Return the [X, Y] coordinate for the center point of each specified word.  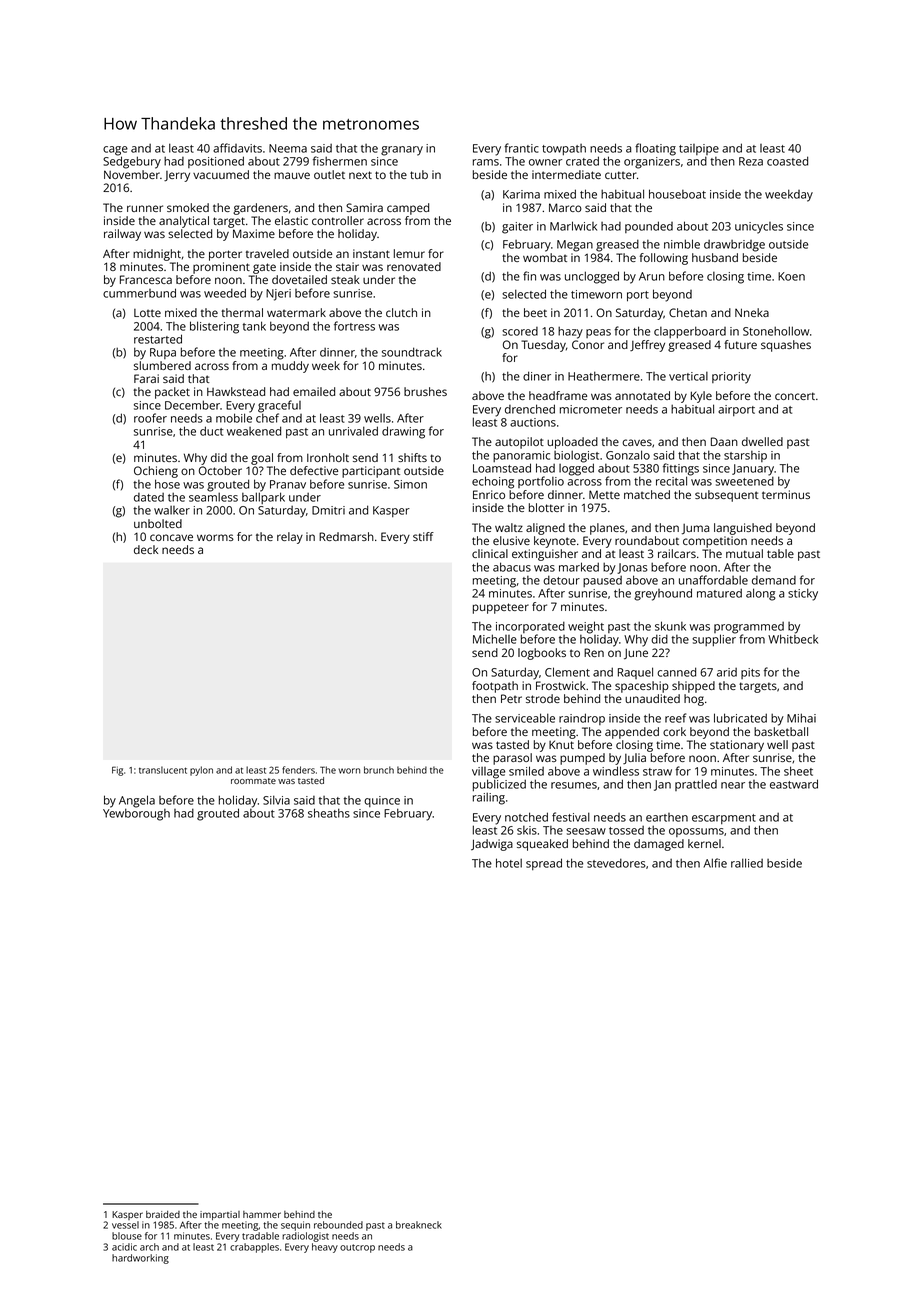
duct [211, 431]
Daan [724, 441]
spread [544, 864]
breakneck [419, 1225]
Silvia [276, 800]
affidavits [237, 148]
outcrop [357, 1248]
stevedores [616, 863]
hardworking [140, 1259]
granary [402, 151]
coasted [787, 161]
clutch [401, 312]
